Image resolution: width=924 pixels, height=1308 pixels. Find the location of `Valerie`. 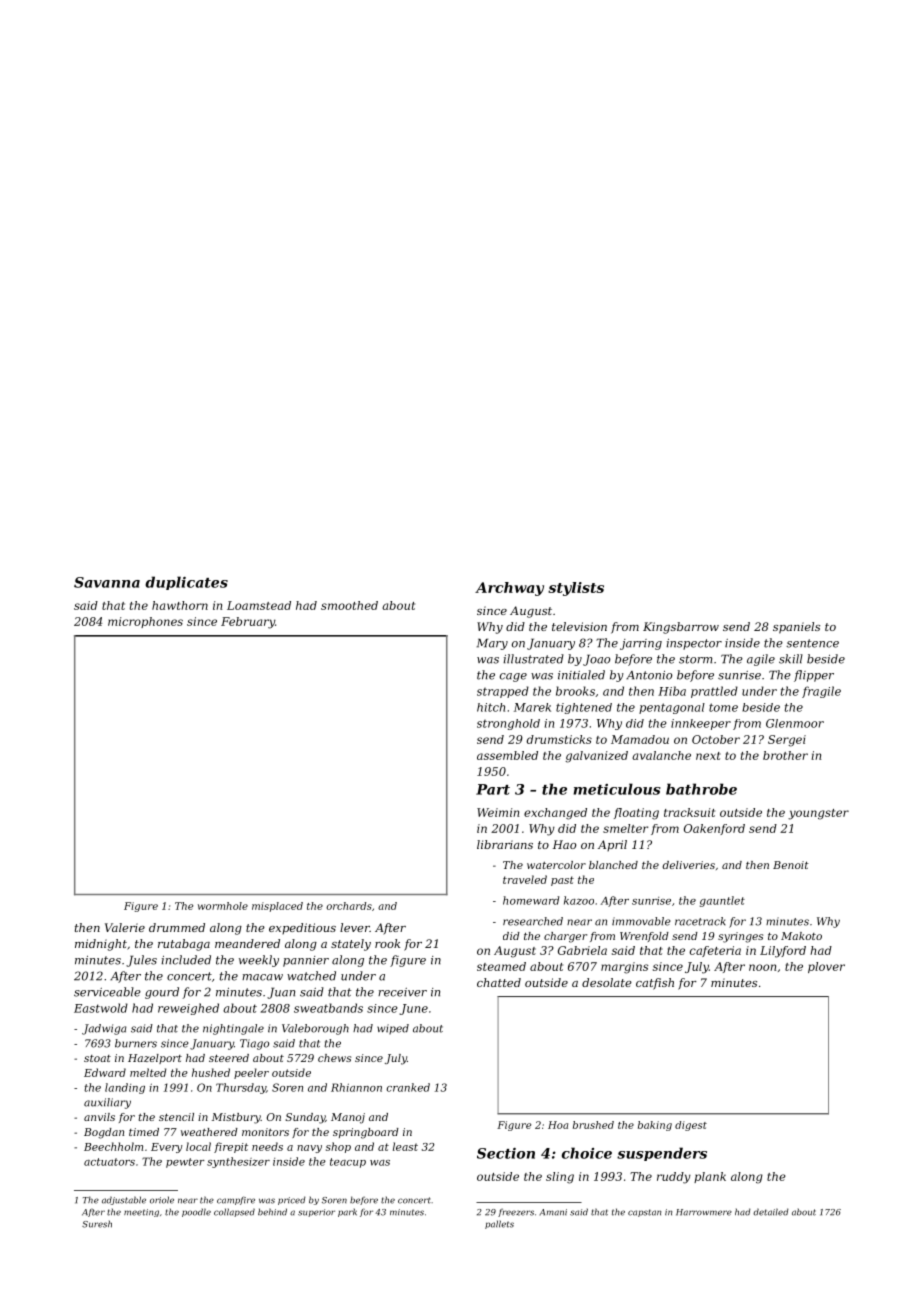

Valerie is located at coordinates (125, 927).
